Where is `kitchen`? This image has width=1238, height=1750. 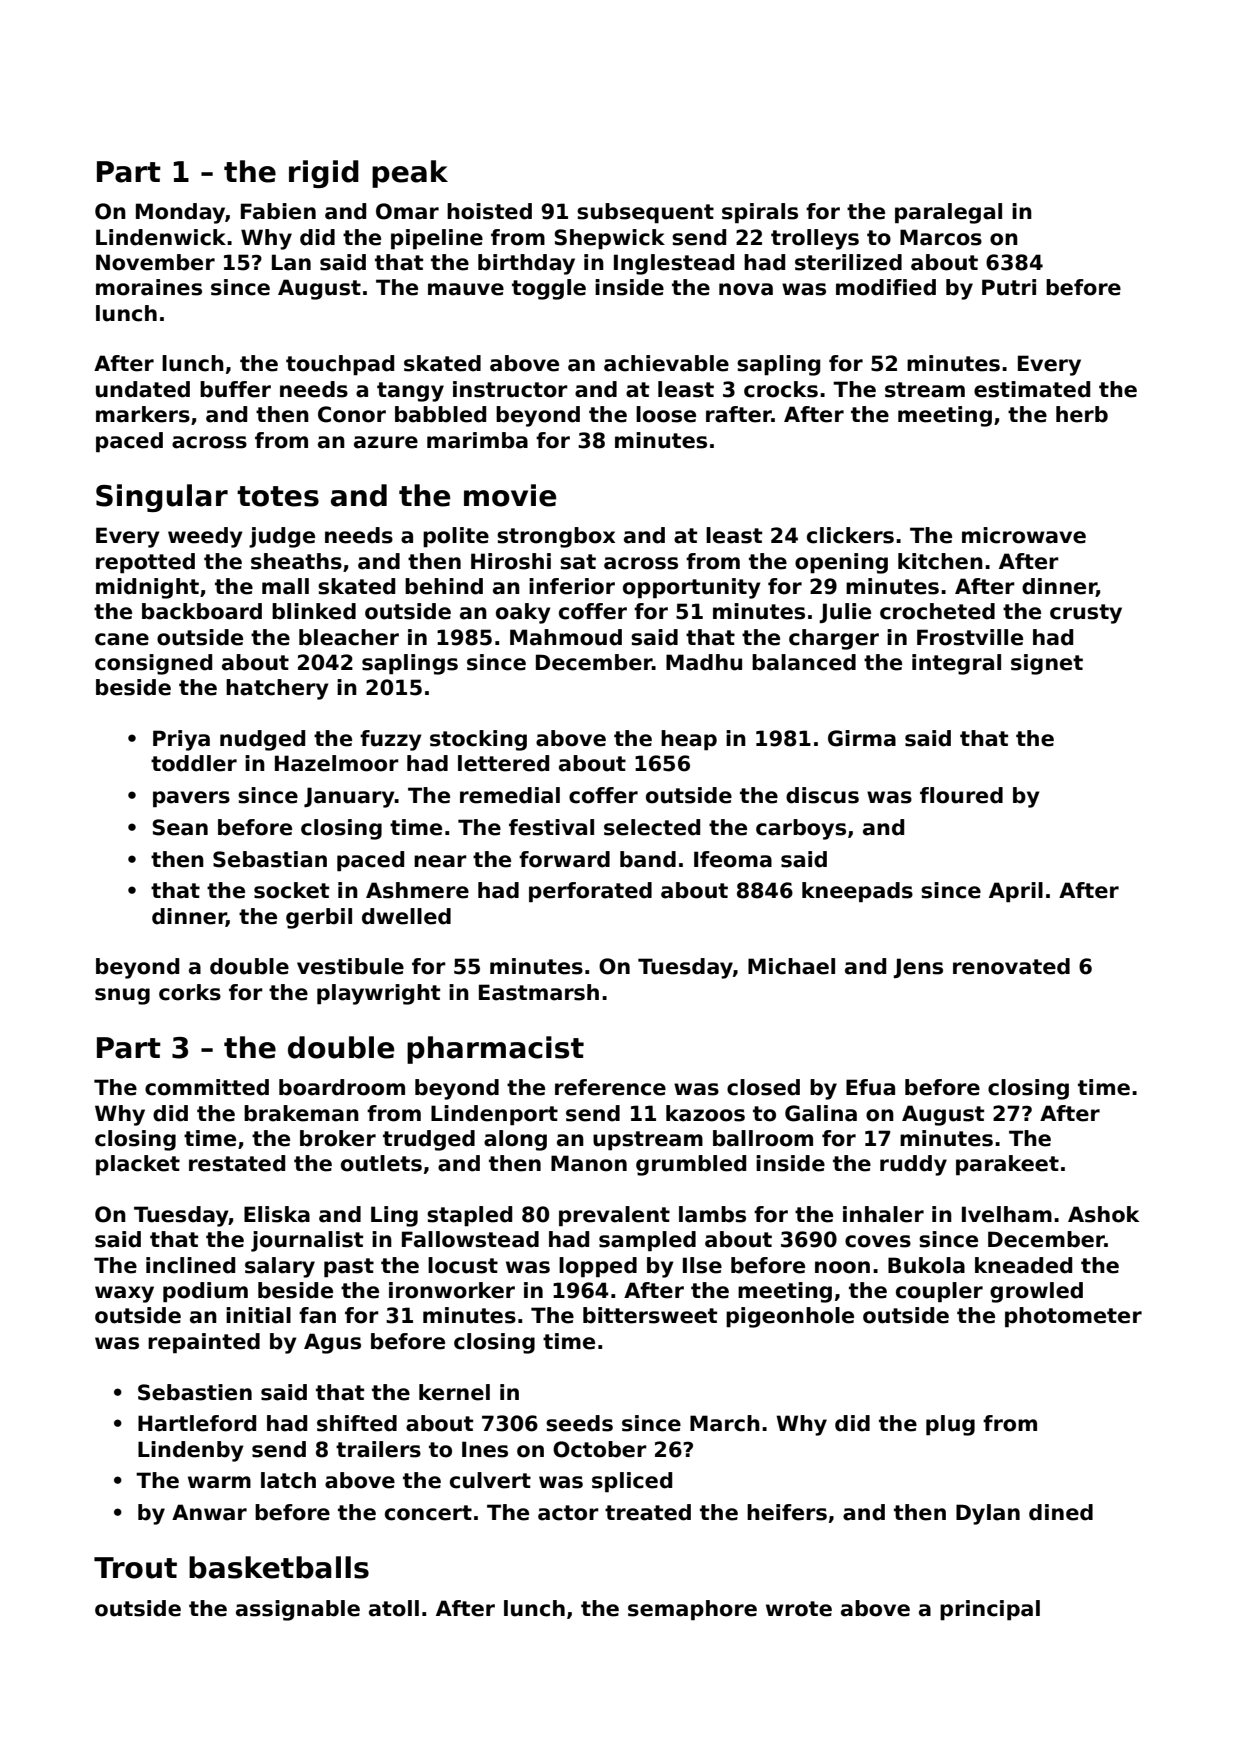
kitchen is located at coordinates (940, 561).
